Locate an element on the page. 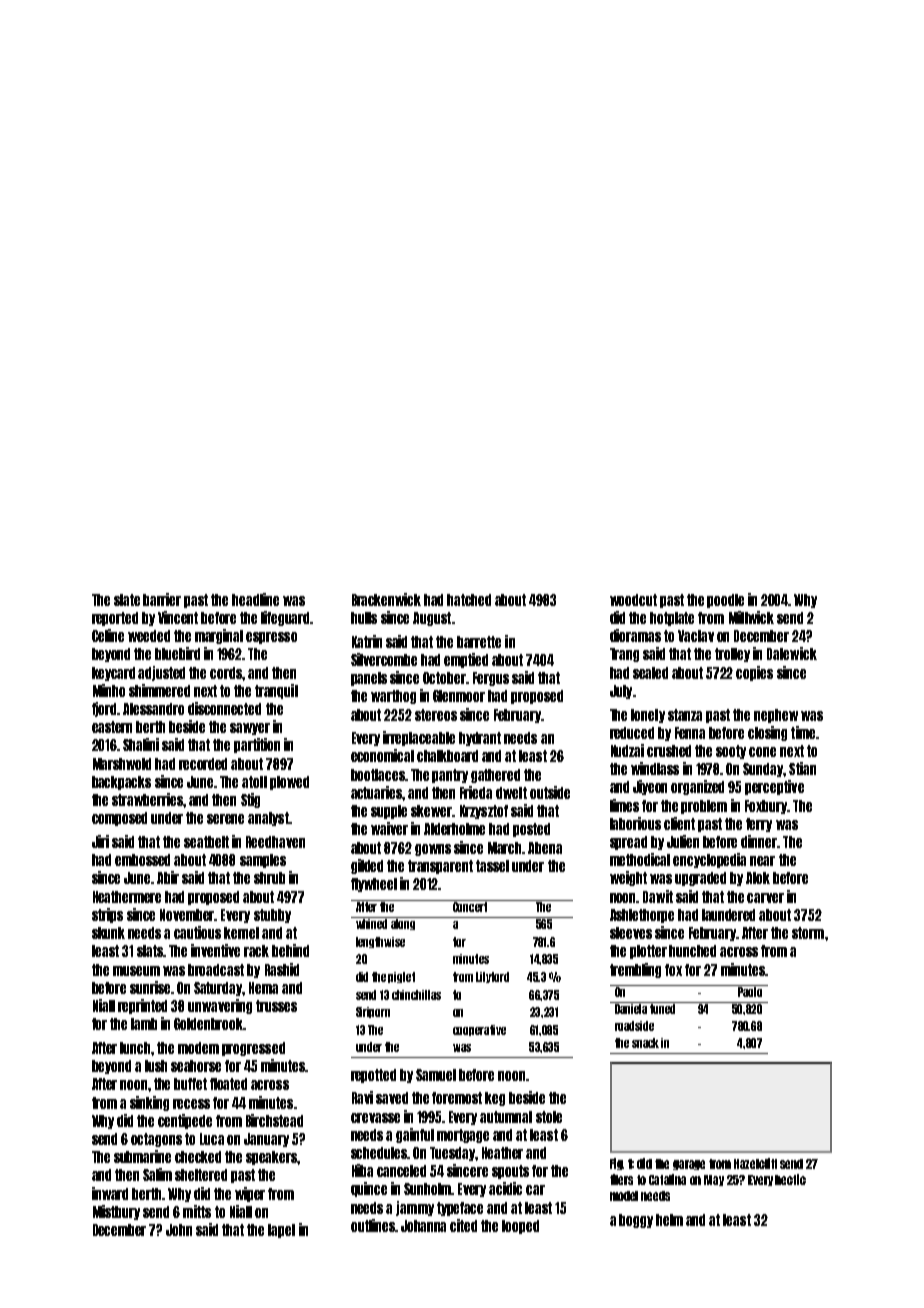 Image resolution: width=924 pixels, height=1308 pixels. barrette is located at coordinates (479, 642).
